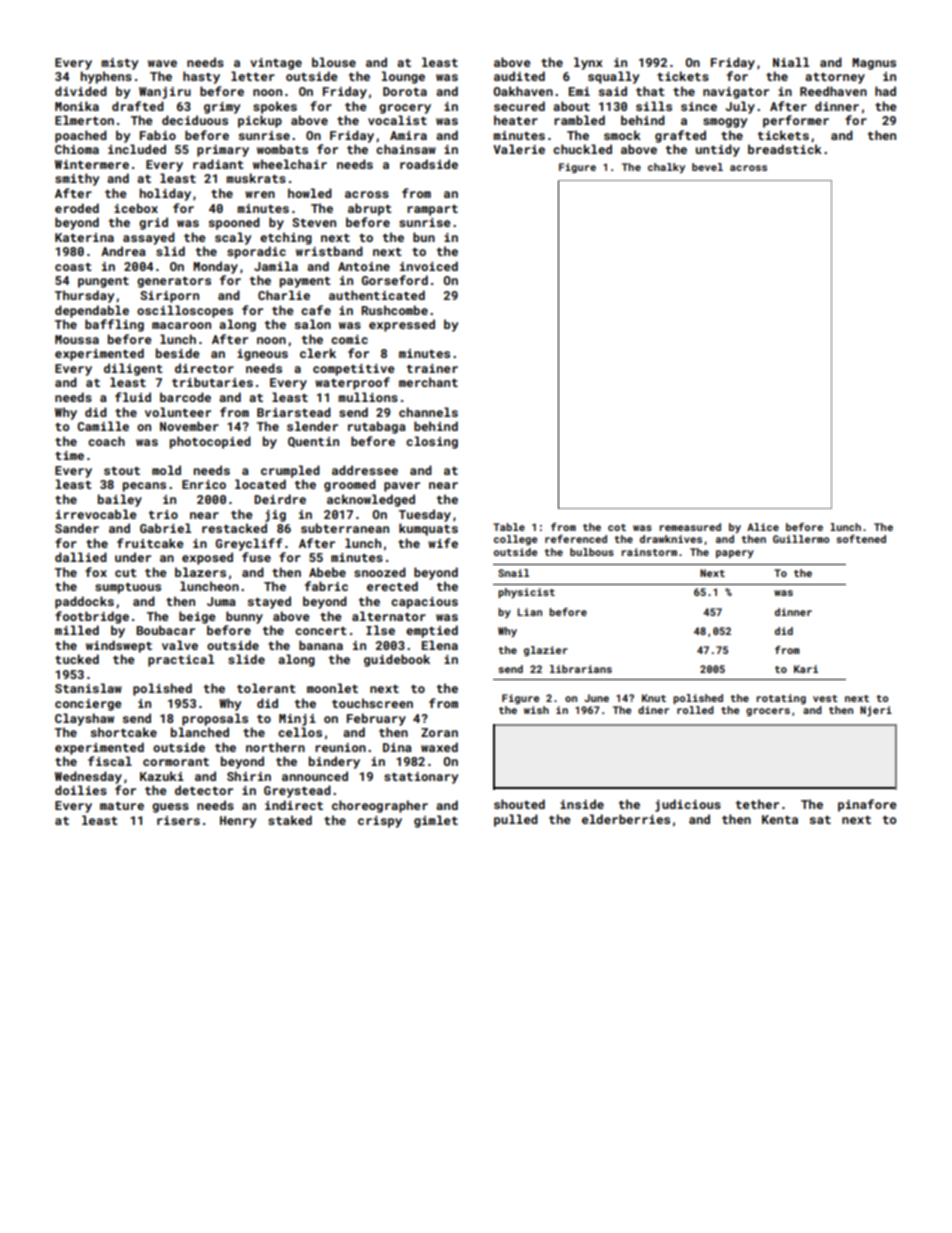 The height and width of the image is (1233, 952). I want to click on Charlie, so click(284, 295).
